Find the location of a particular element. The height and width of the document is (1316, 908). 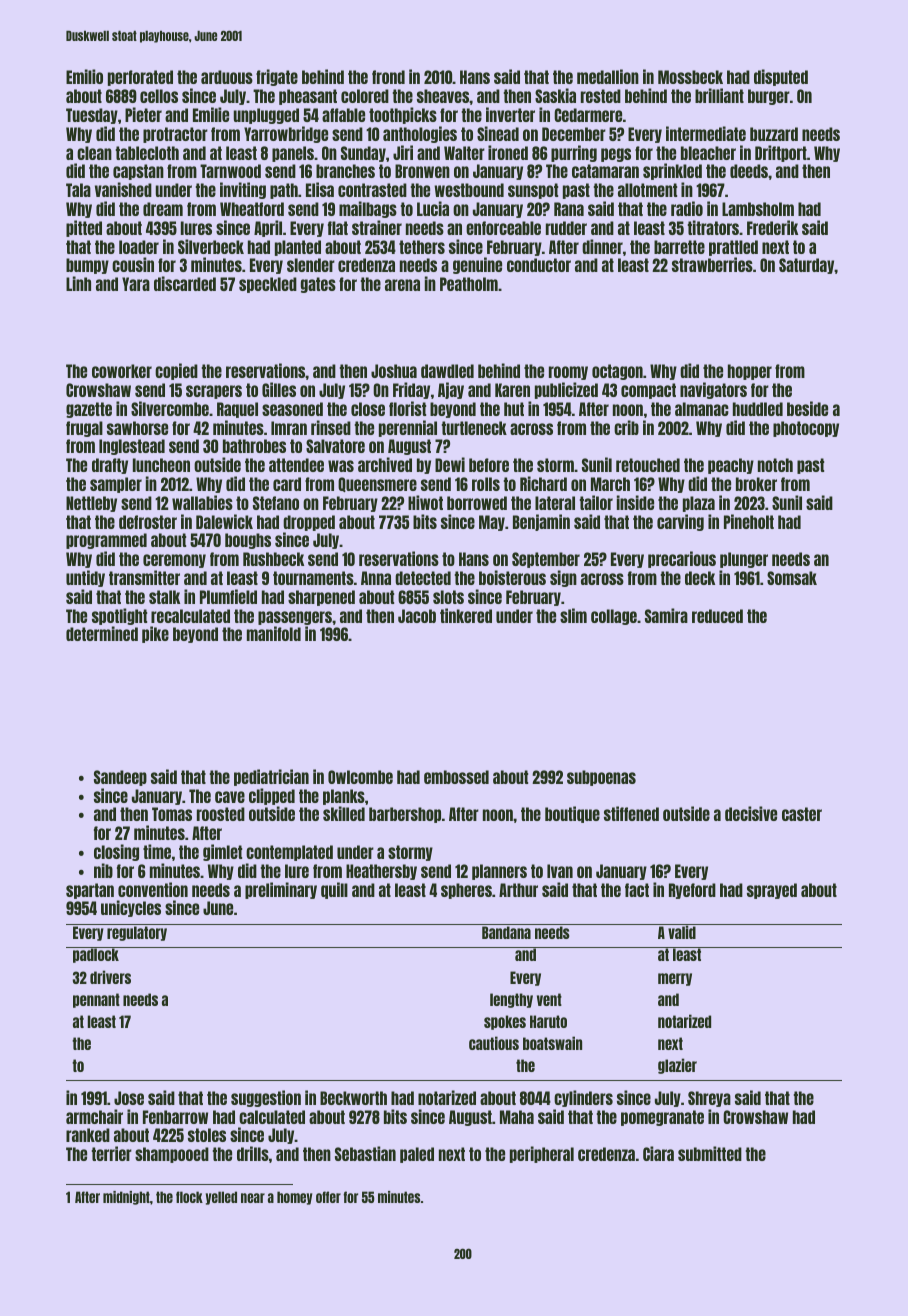

boisterous is located at coordinates (512, 577).
